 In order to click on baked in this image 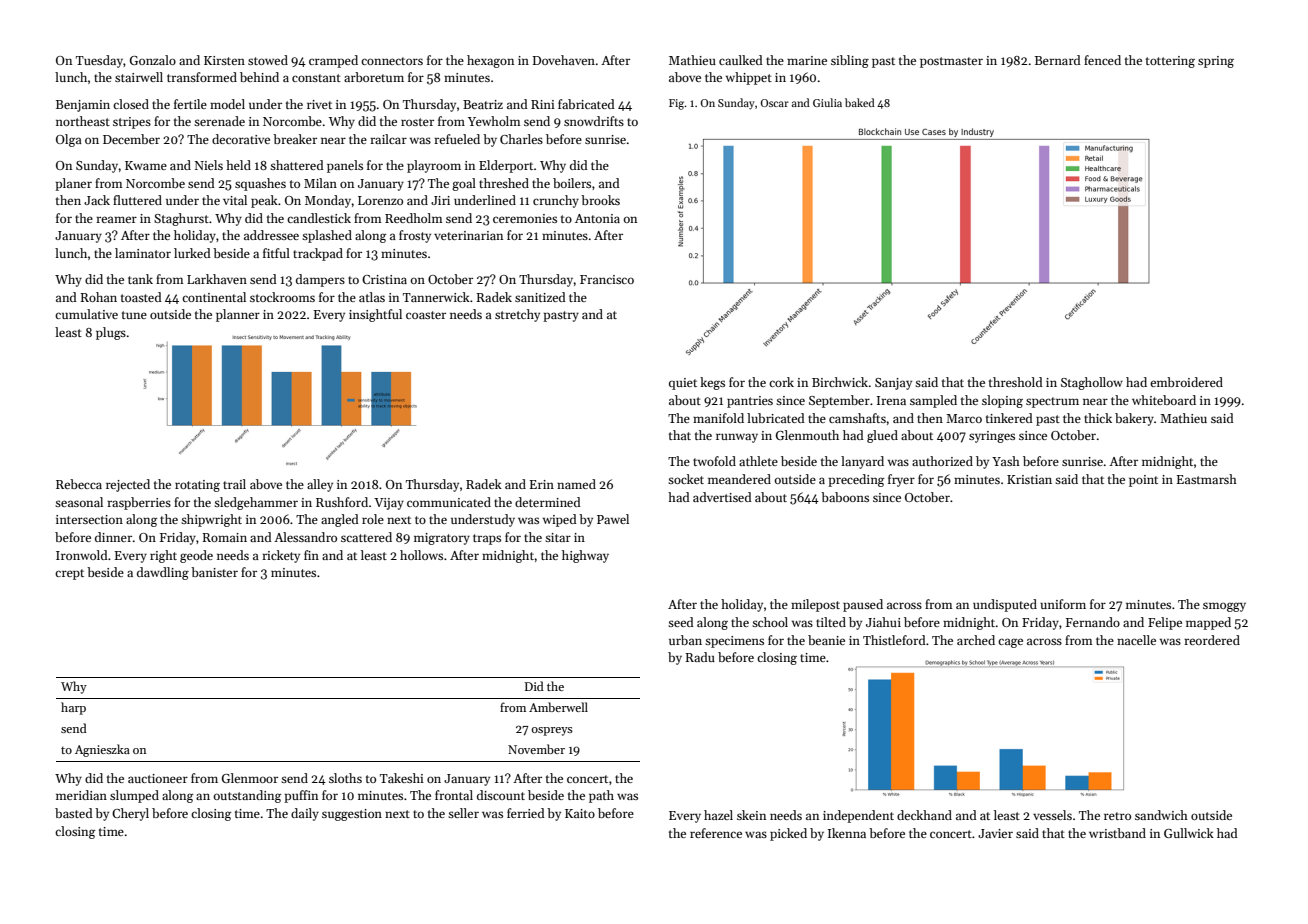, I will do `click(860, 102)`.
